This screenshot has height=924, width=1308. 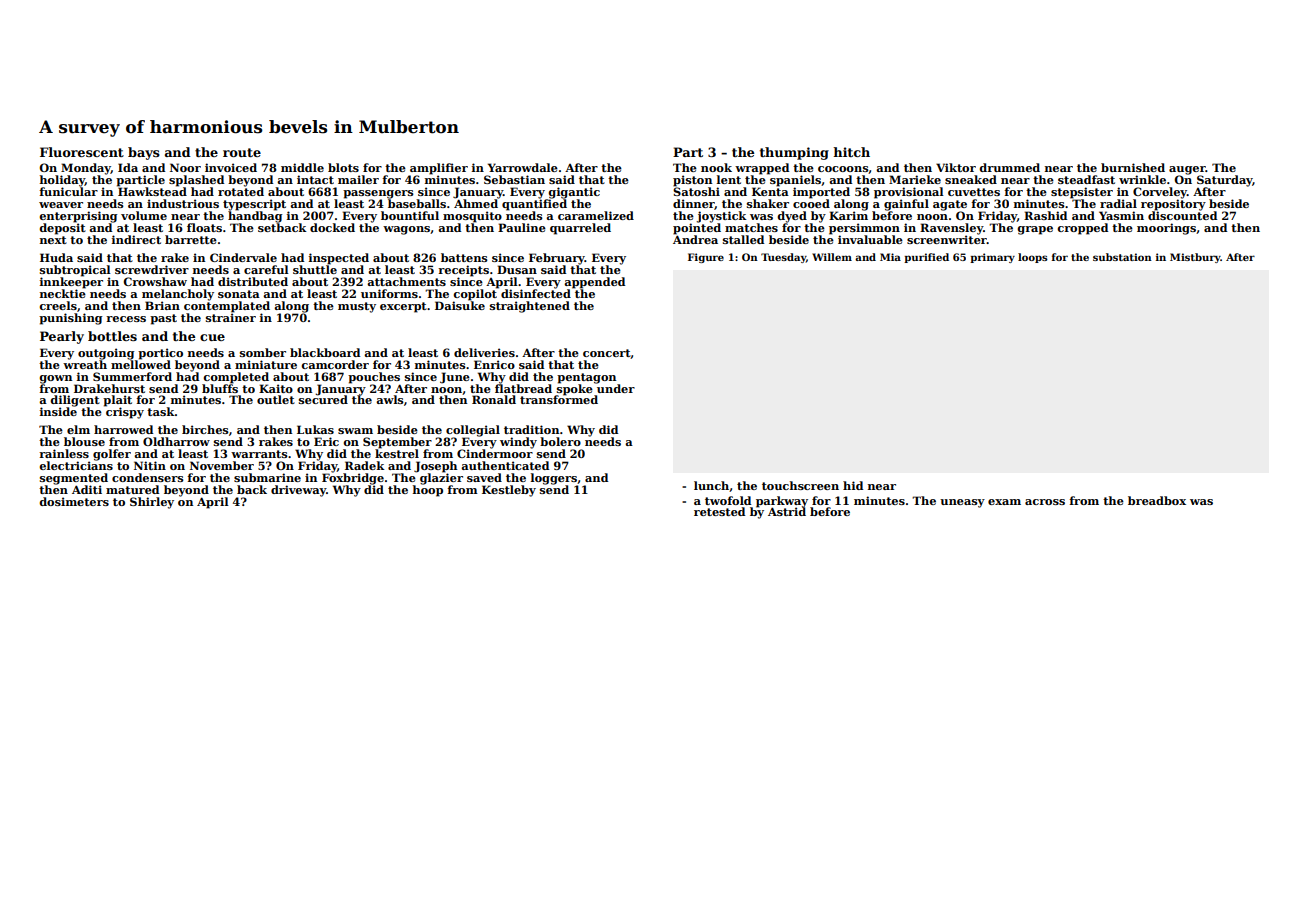 What do you see at coordinates (1009, 167) in the screenshot?
I see `drummed` at bounding box center [1009, 167].
